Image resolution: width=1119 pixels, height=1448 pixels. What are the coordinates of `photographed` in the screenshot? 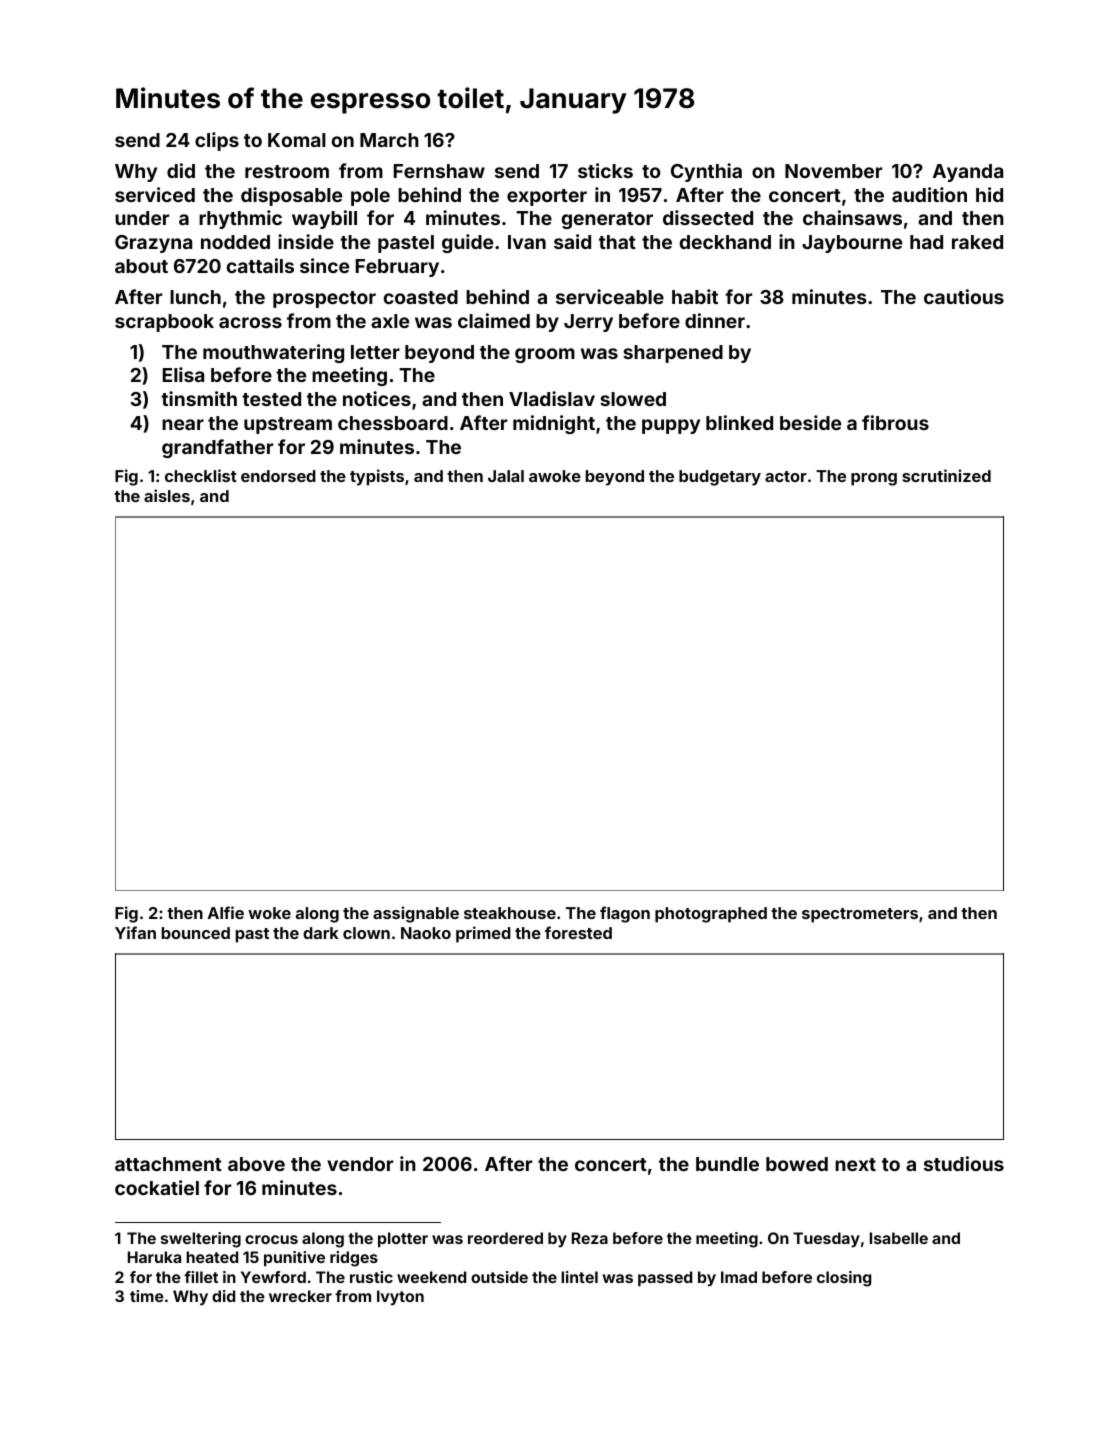 It's located at (711, 915).
